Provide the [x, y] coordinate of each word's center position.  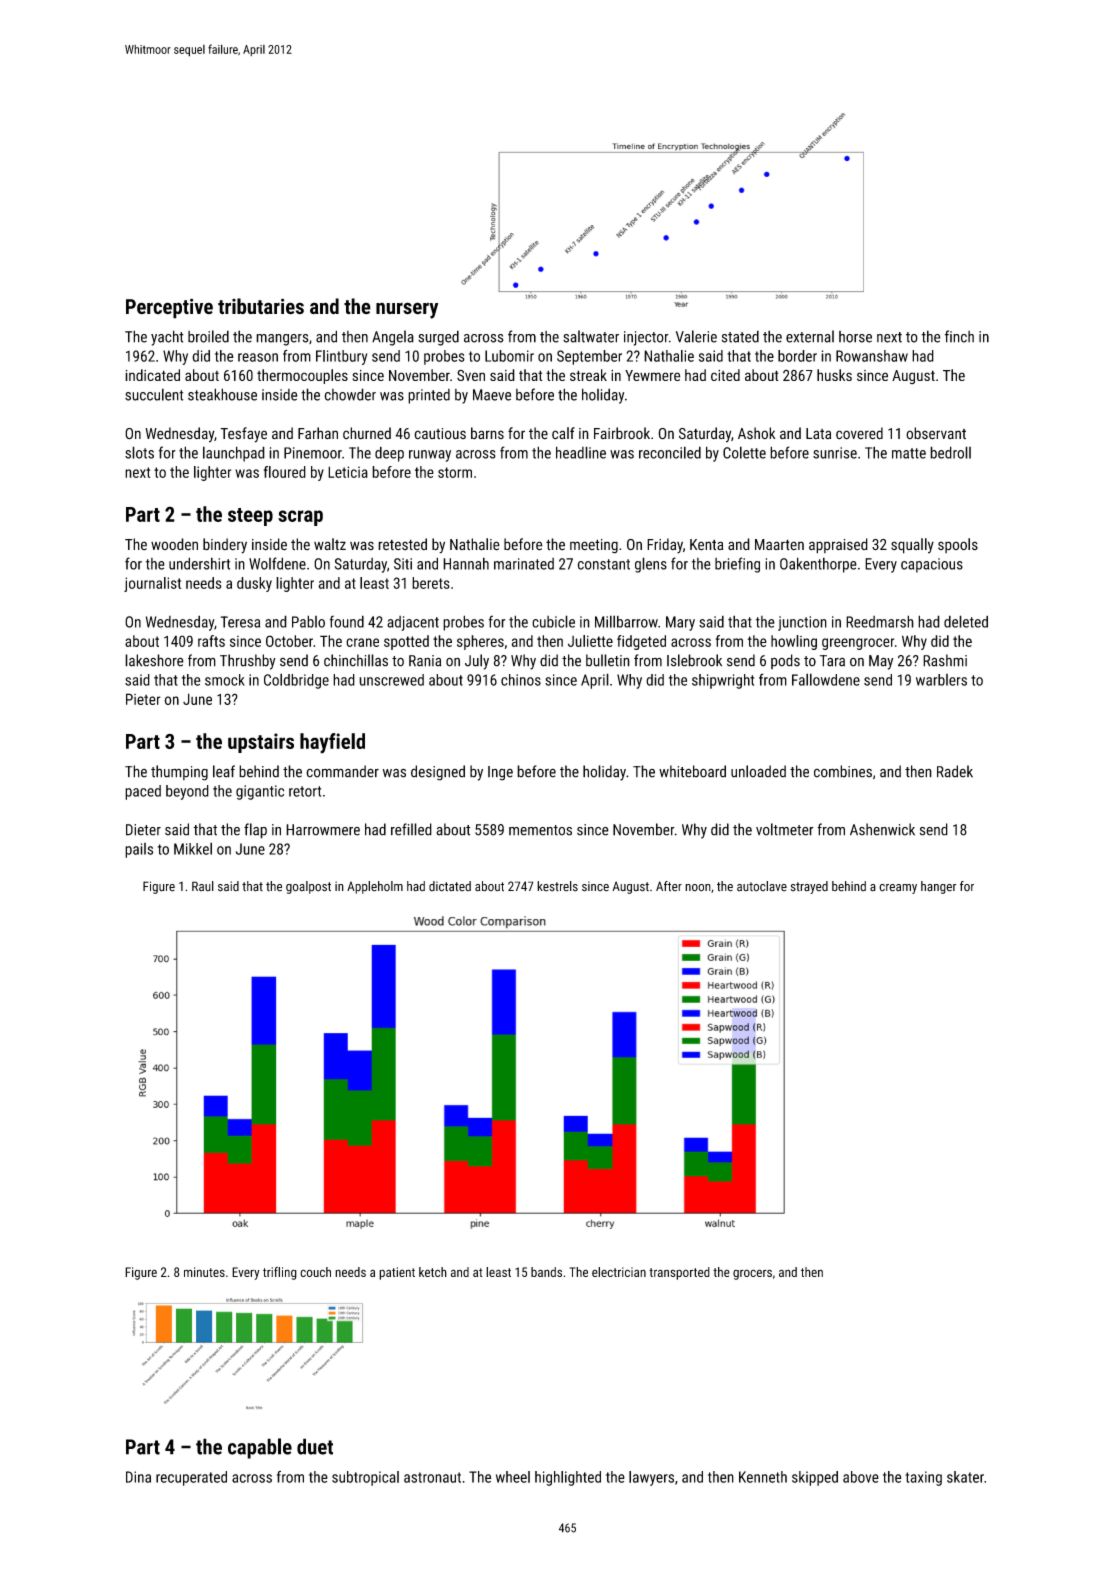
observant [936, 433]
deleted [966, 621]
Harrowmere [323, 830]
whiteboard [692, 771]
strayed [809, 887]
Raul [203, 886]
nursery [407, 310]
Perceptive [169, 308]
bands [546, 1272]
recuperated [191, 1478]
